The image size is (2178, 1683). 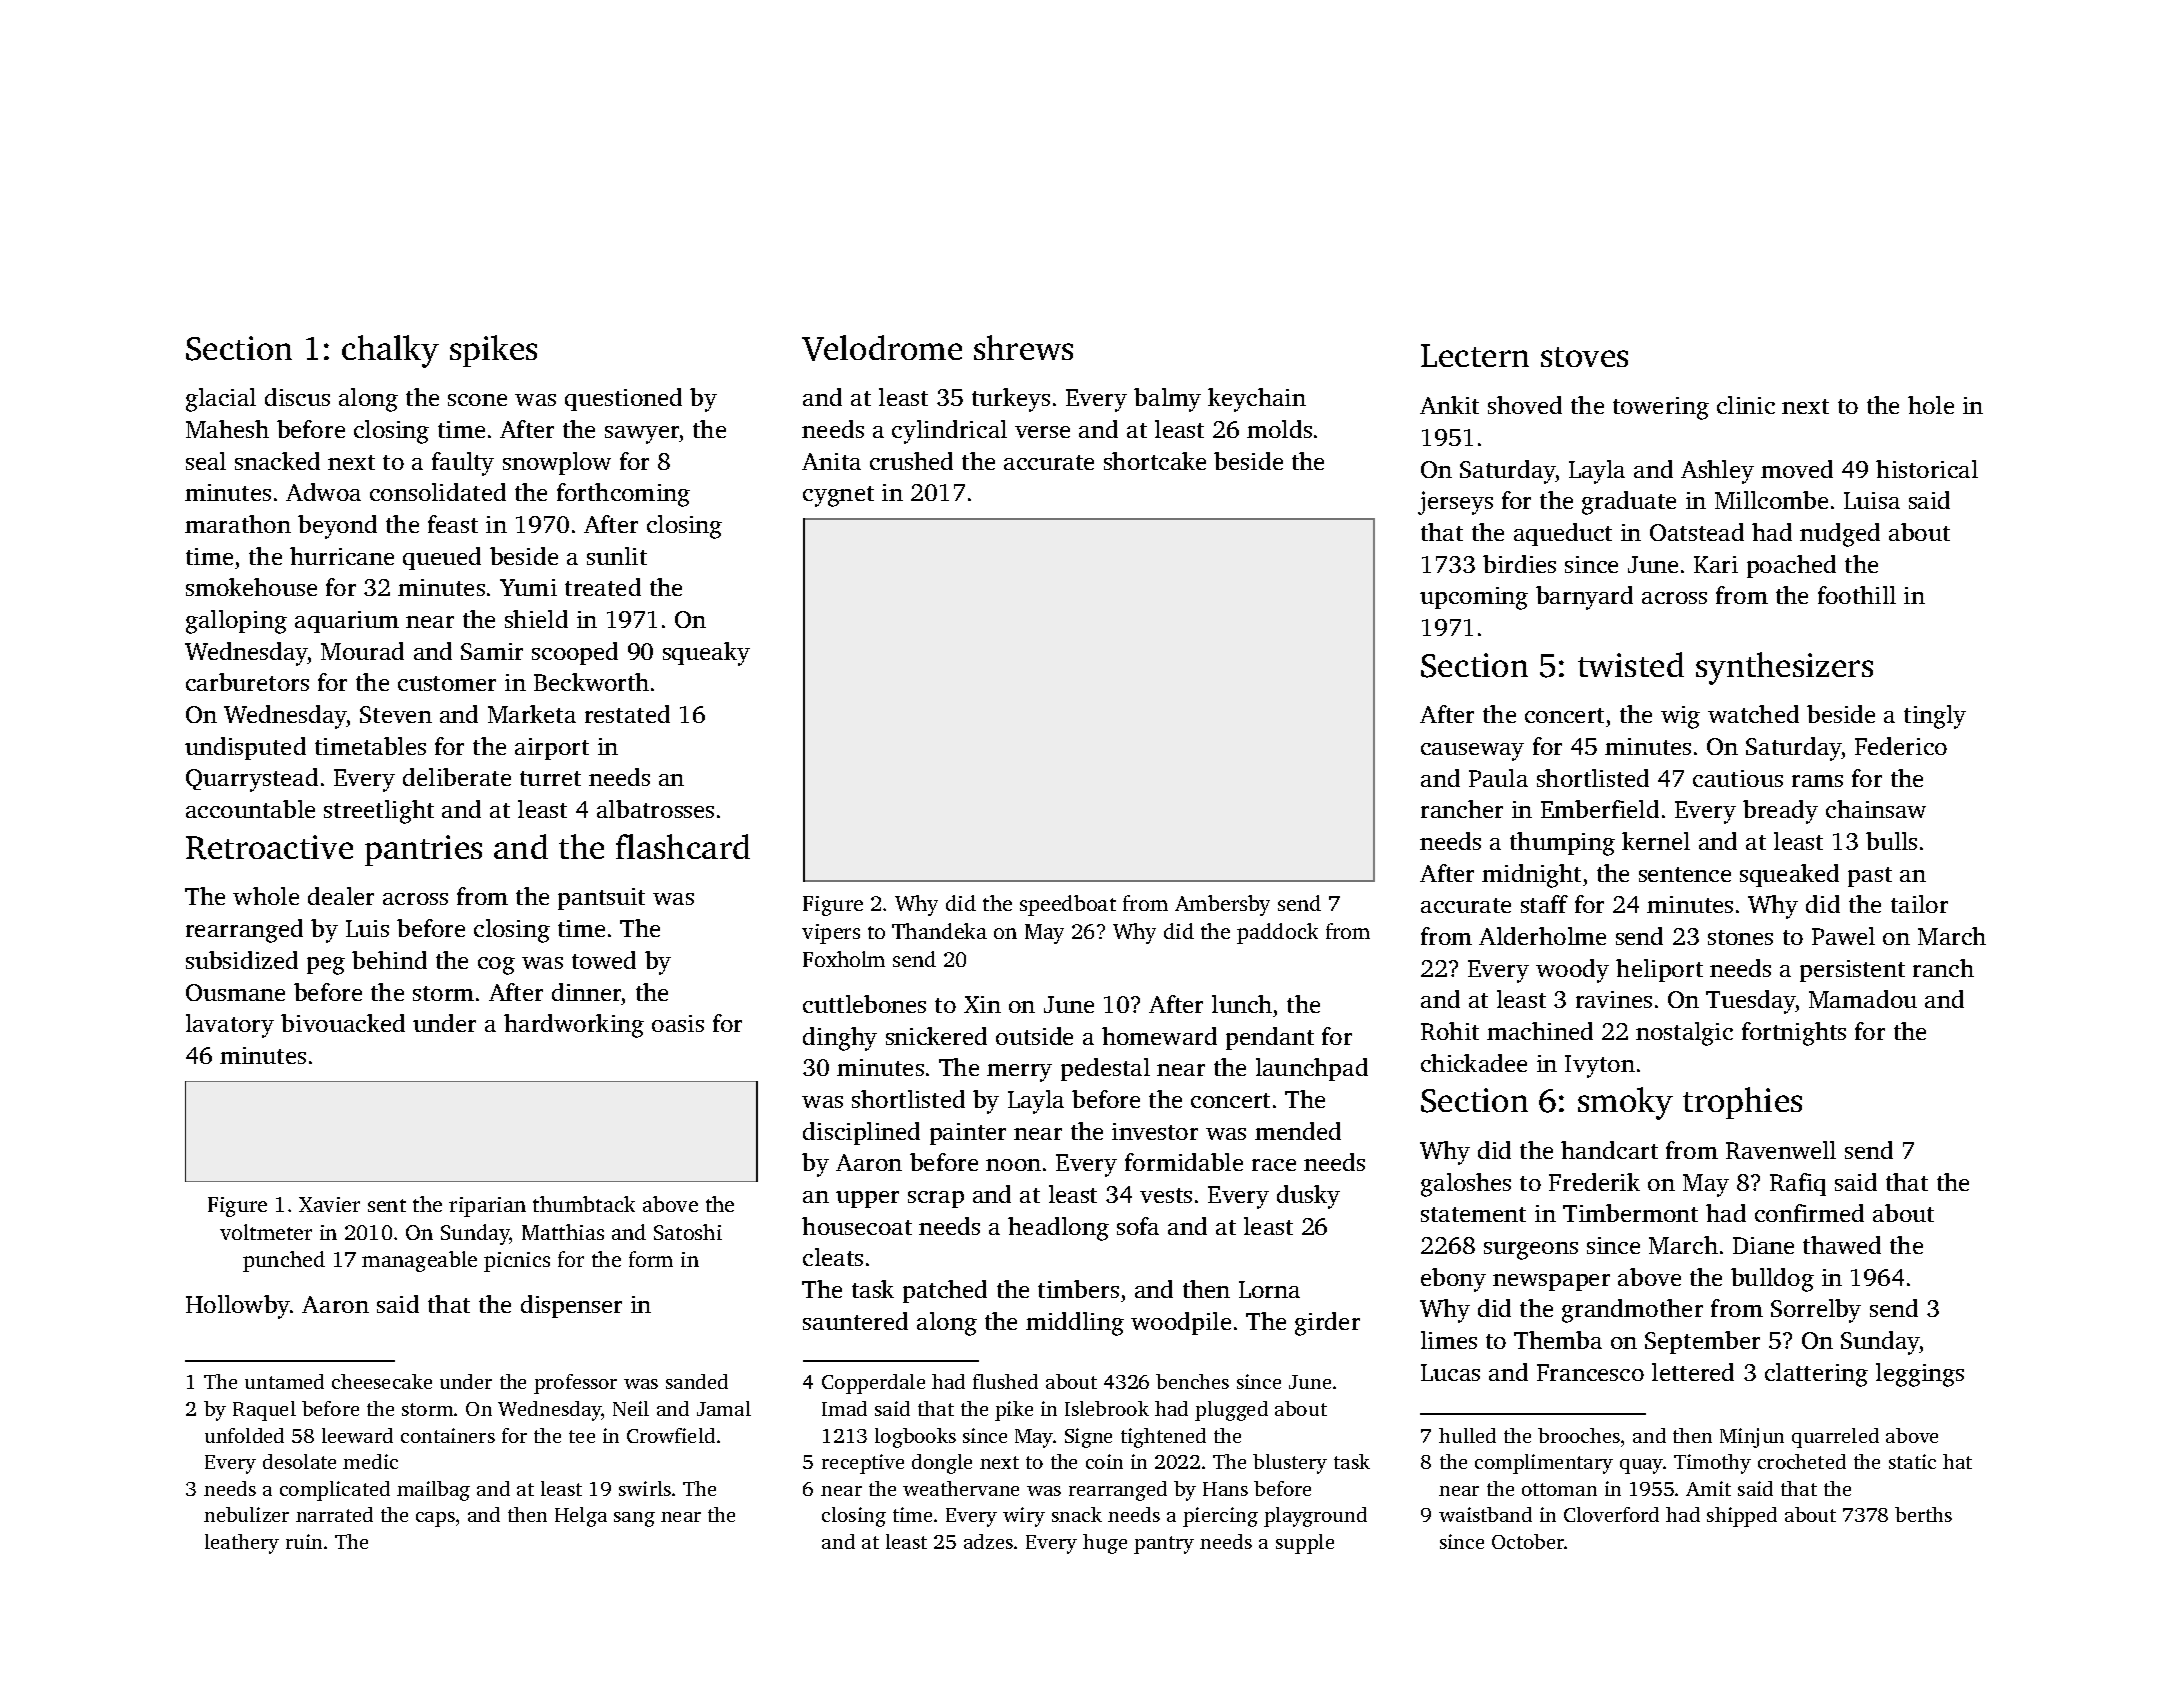 I want to click on restated, so click(x=627, y=714).
